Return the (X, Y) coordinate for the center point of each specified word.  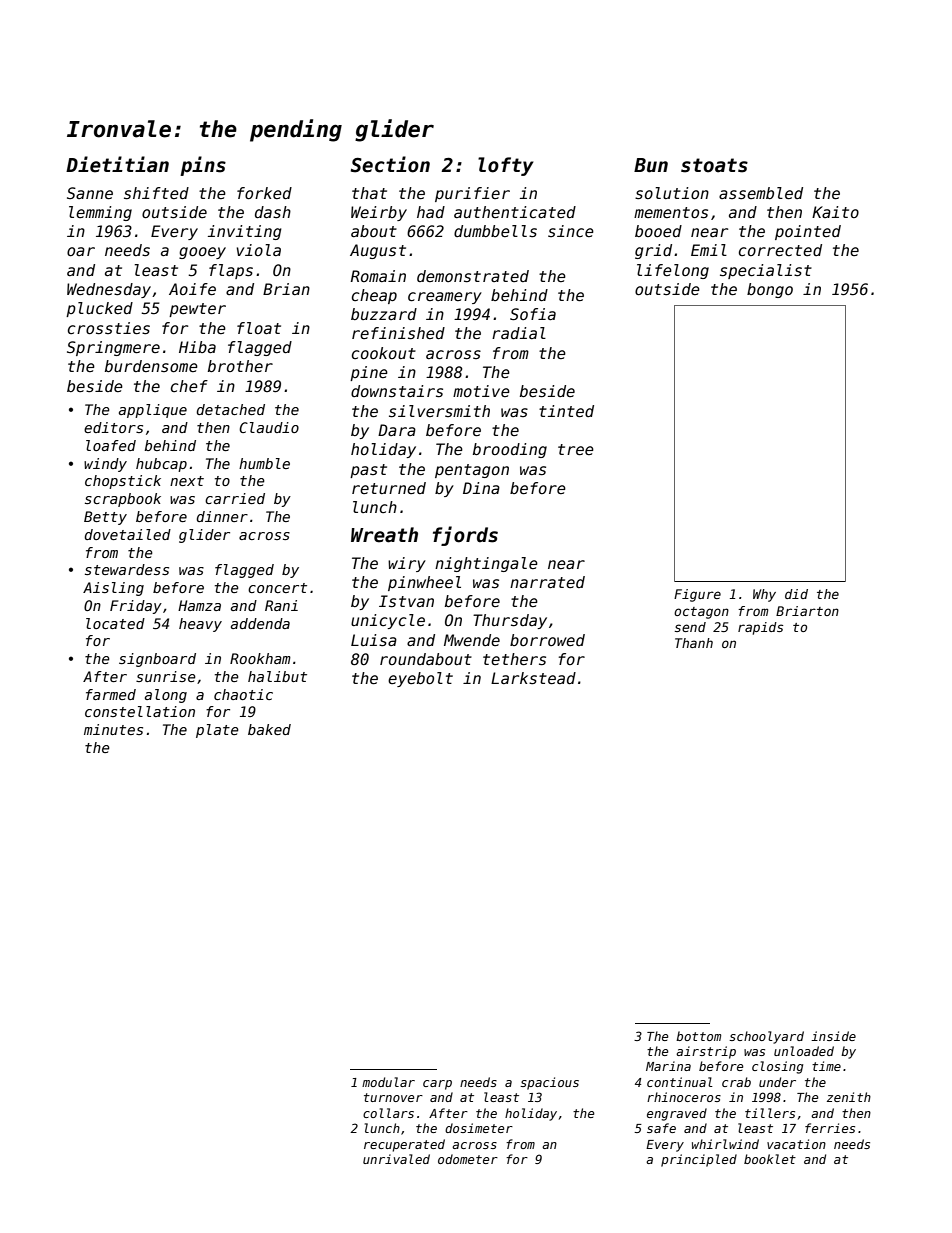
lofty (505, 166)
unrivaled (396, 1159)
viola (259, 250)
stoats (714, 165)
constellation (140, 711)
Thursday (510, 621)
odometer (468, 1159)
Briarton (807, 611)
